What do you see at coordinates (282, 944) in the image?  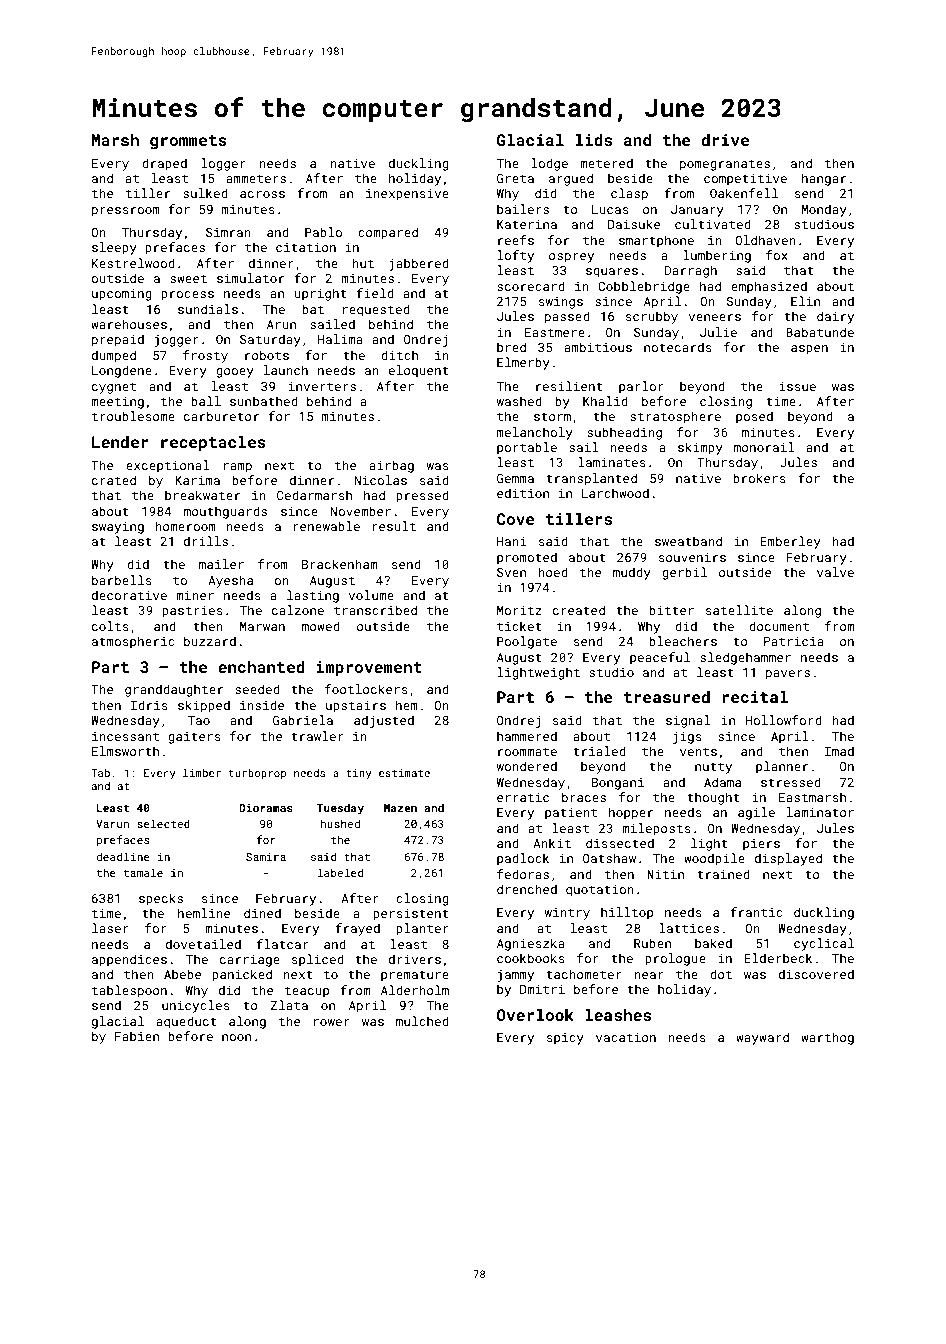 I see `flatcar` at bounding box center [282, 944].
